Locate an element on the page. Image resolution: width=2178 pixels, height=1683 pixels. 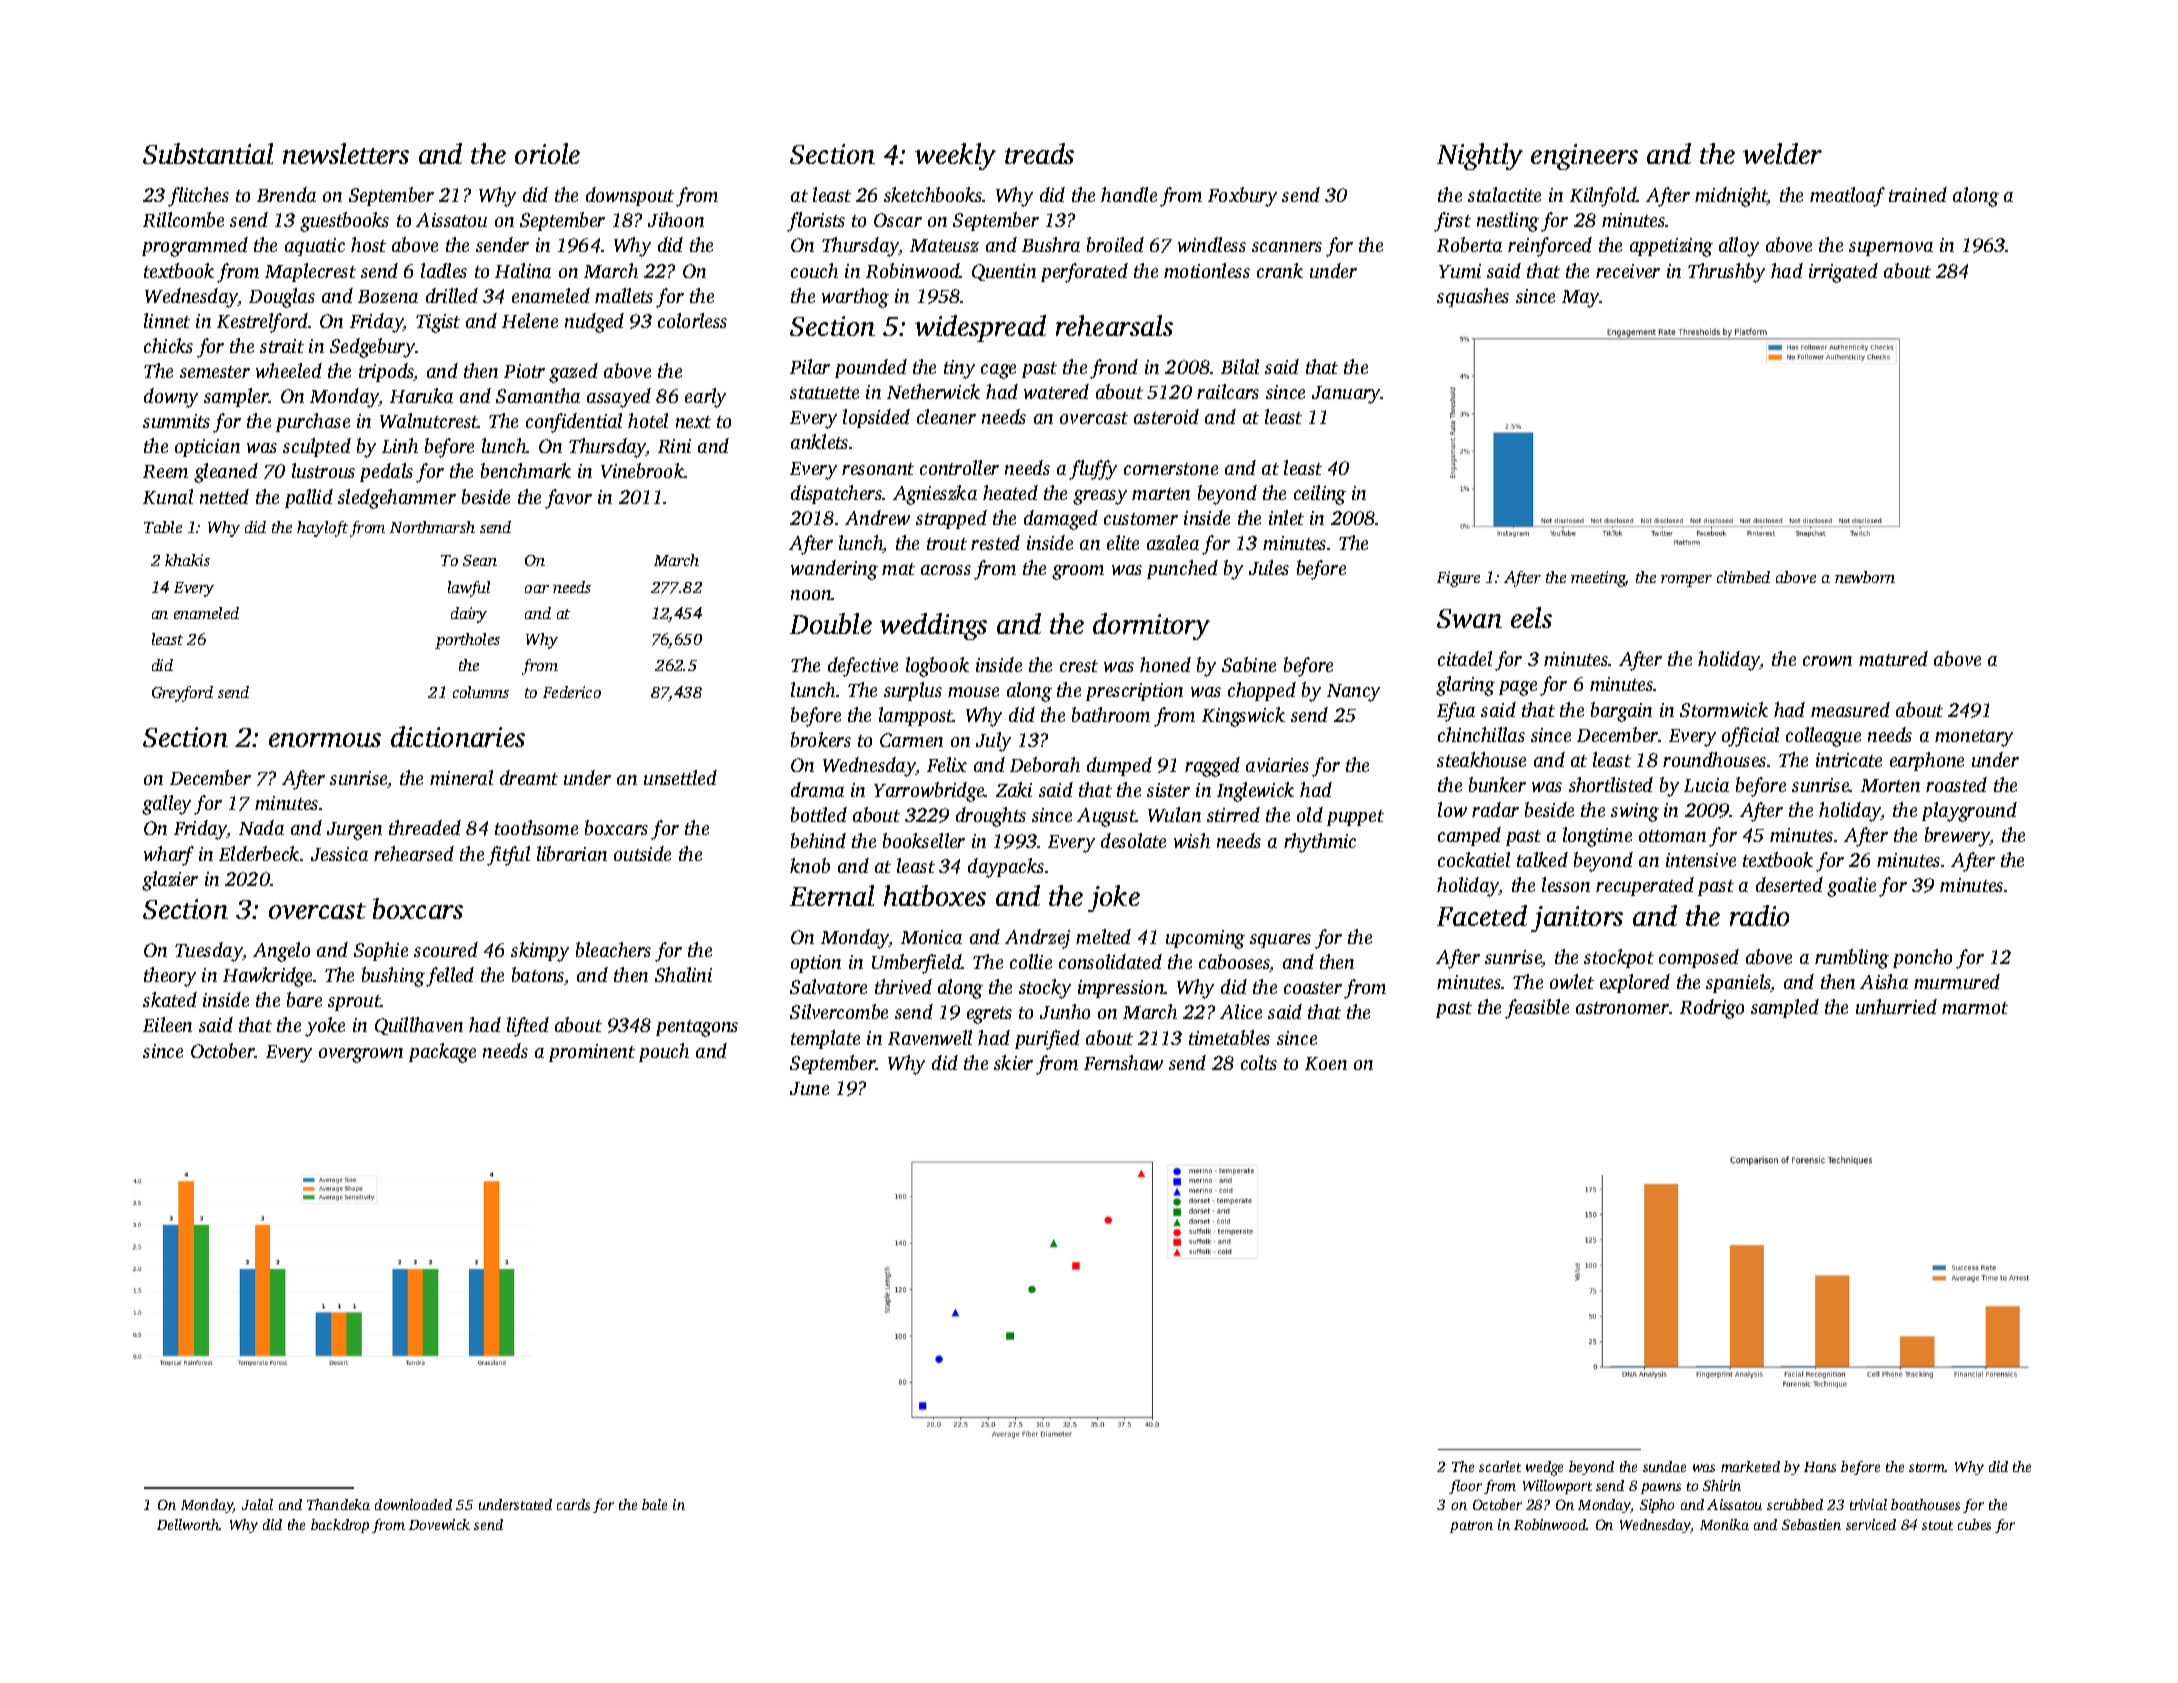
portholes is located at coordinates (467, 641).
